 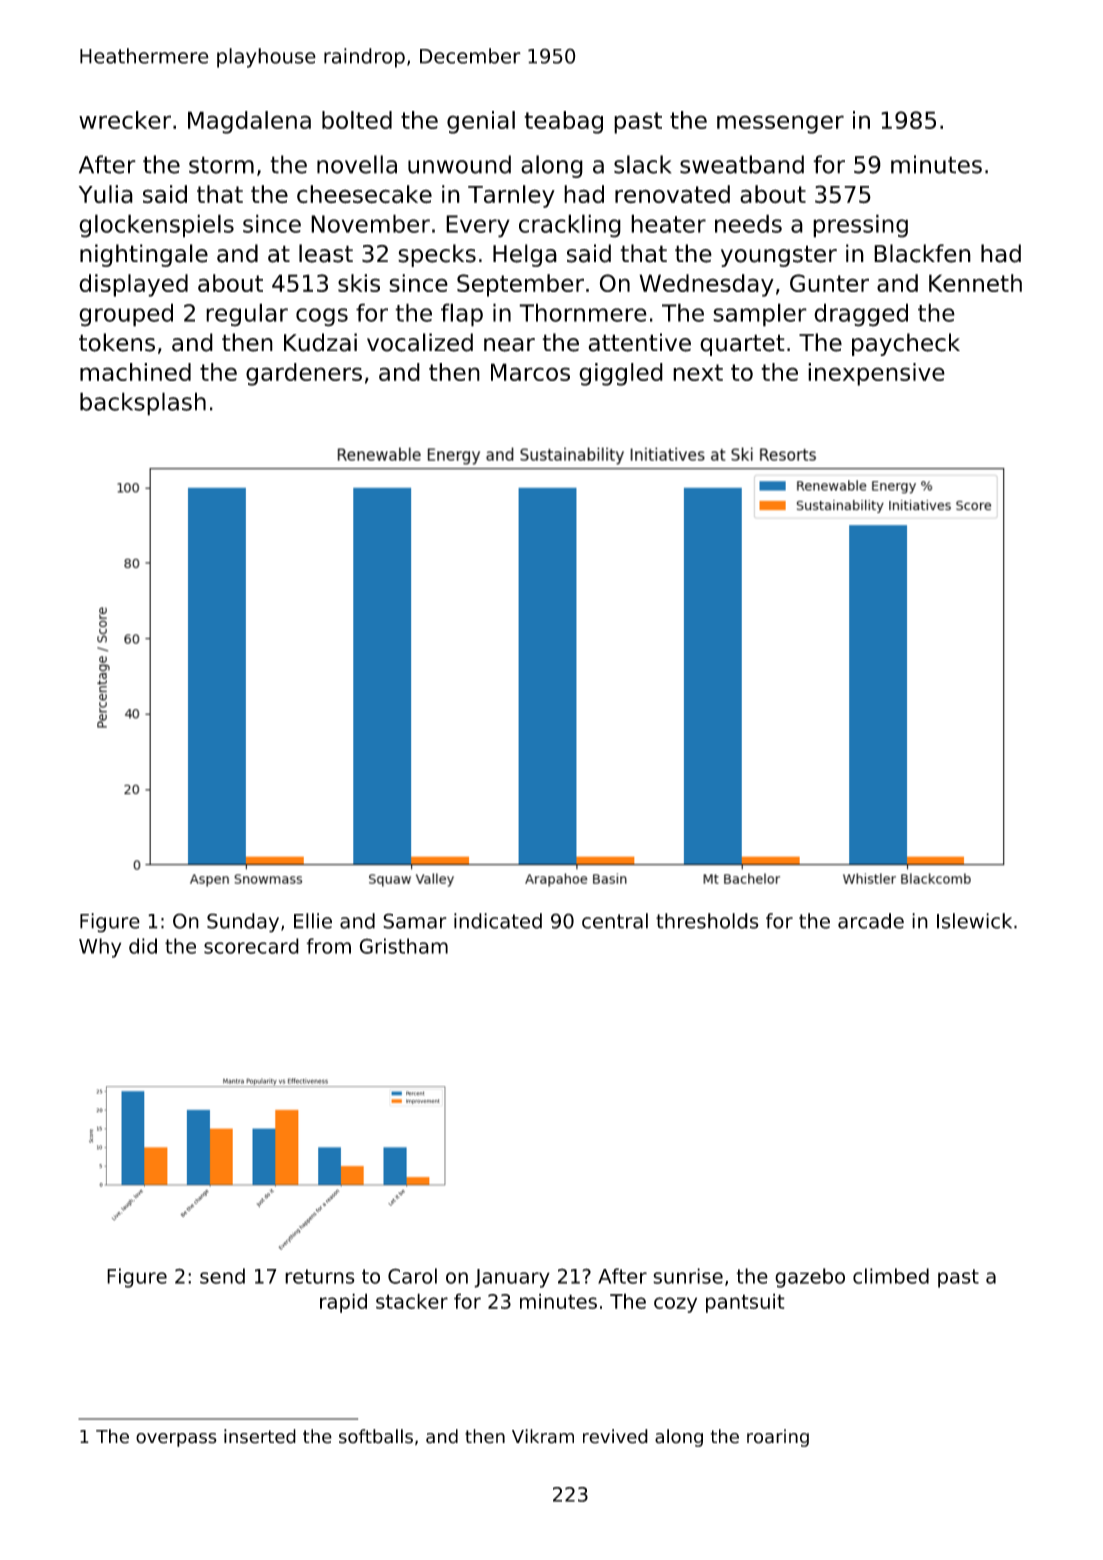 What do you see at coordinates (778, 1438) in the image?
I see `roaring` at bounding box center [778, 1438].
